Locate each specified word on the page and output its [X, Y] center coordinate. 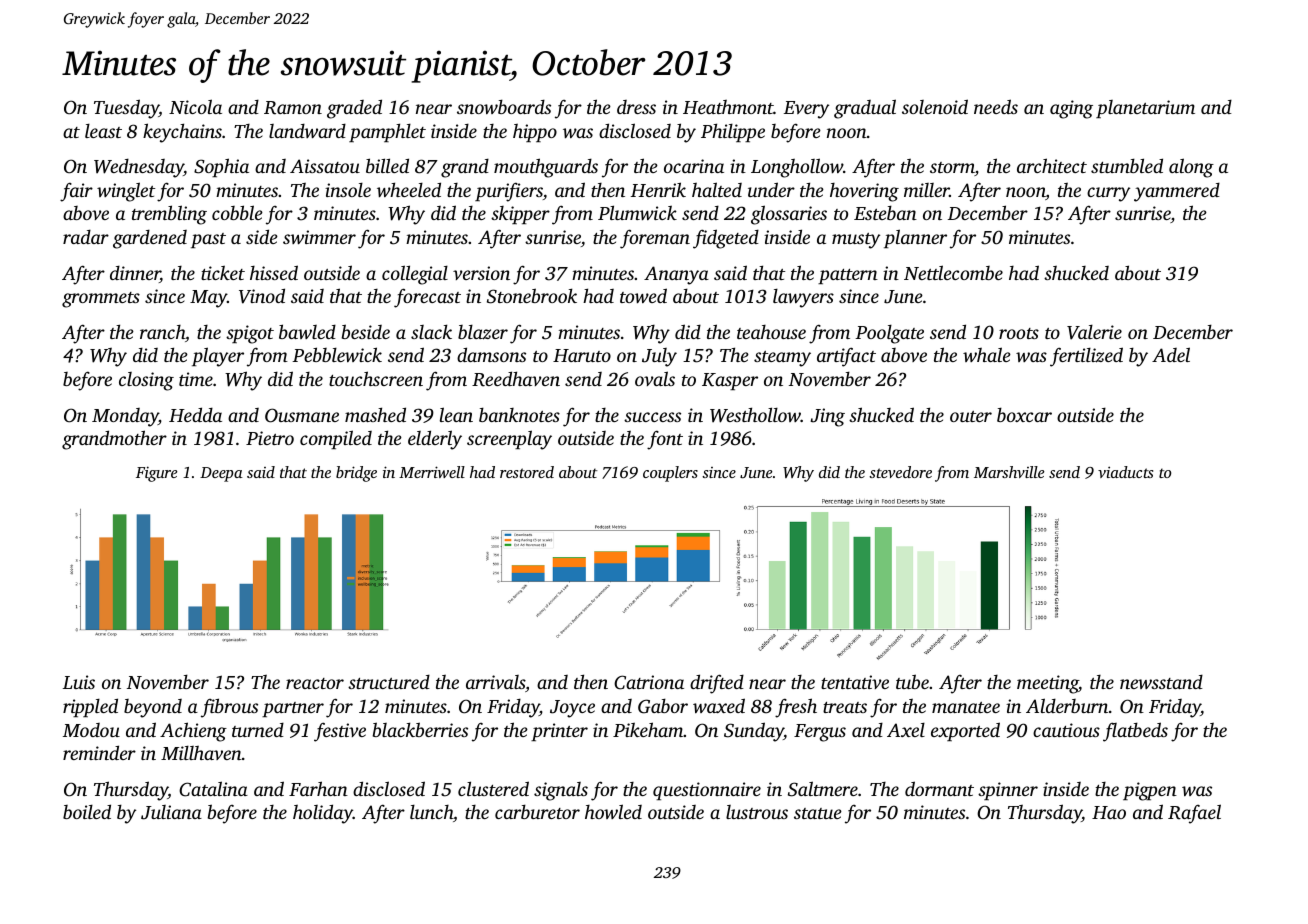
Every [806, 110]
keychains [182, 133]
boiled [87, 811]
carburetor [537, 811]
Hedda [195, 414]
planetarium [1145, 109]
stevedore [900, 472]
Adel [1171, 354]
